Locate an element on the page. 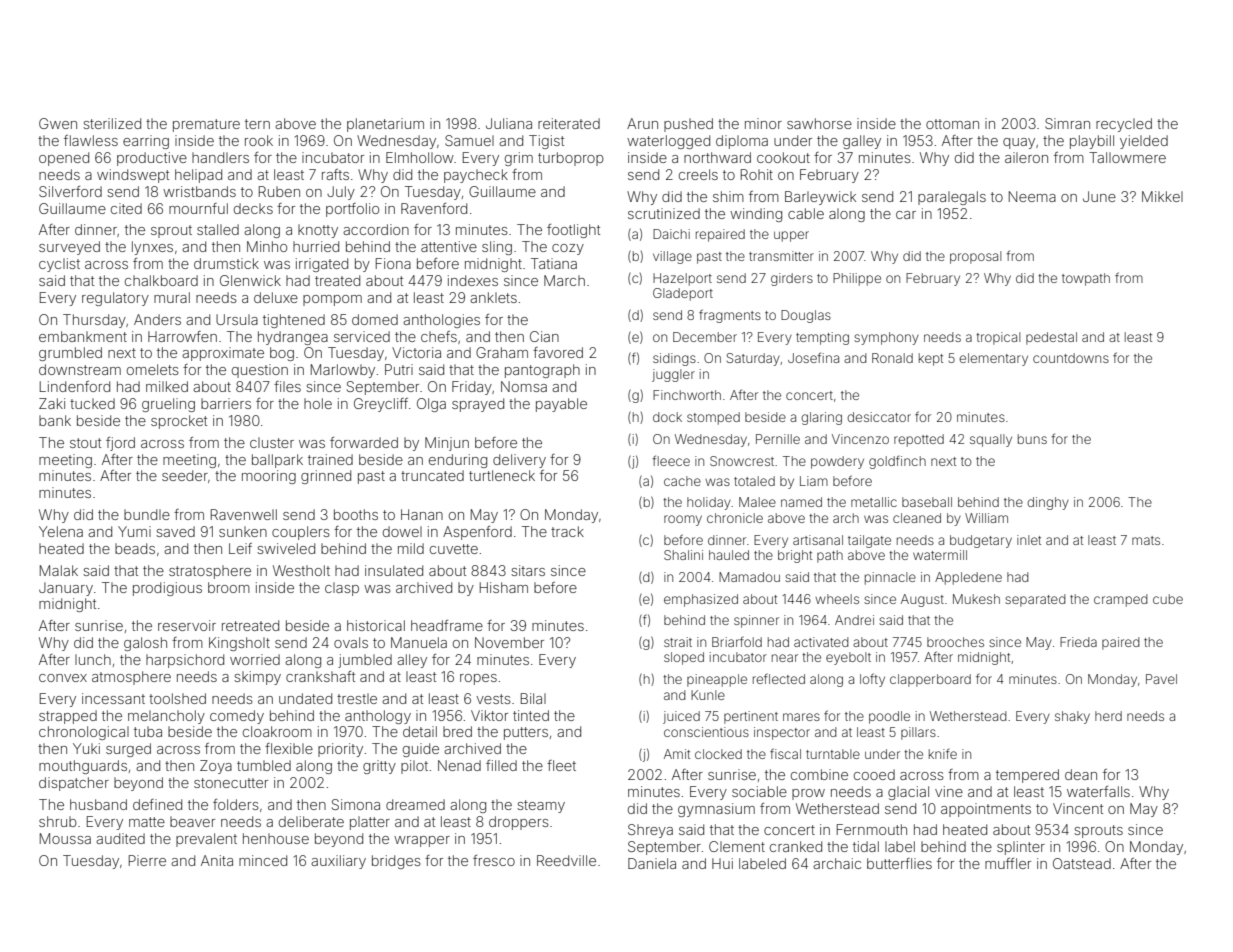  ovals is located at coordinates (351, 642).
